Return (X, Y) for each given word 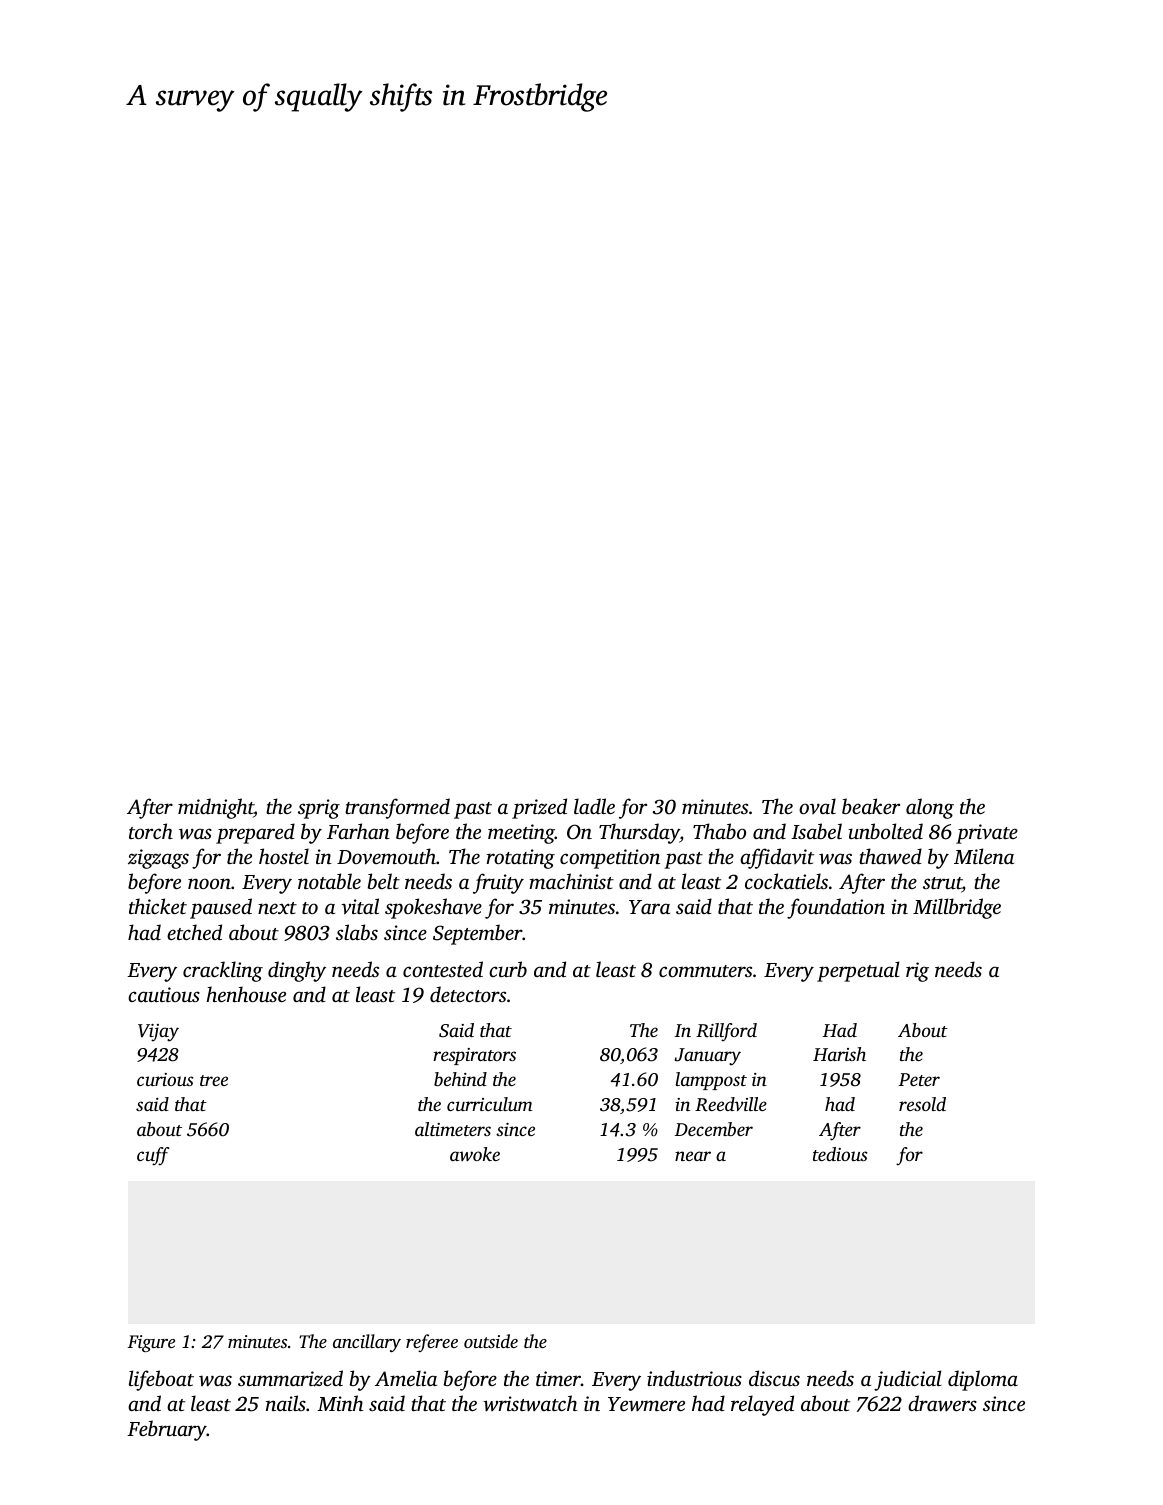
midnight (216, 808)
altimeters (453, 1129)
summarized (290, 1378)
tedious (840, 1154)
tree (214, 1080)
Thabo (719, 831)
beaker (871, 806)
